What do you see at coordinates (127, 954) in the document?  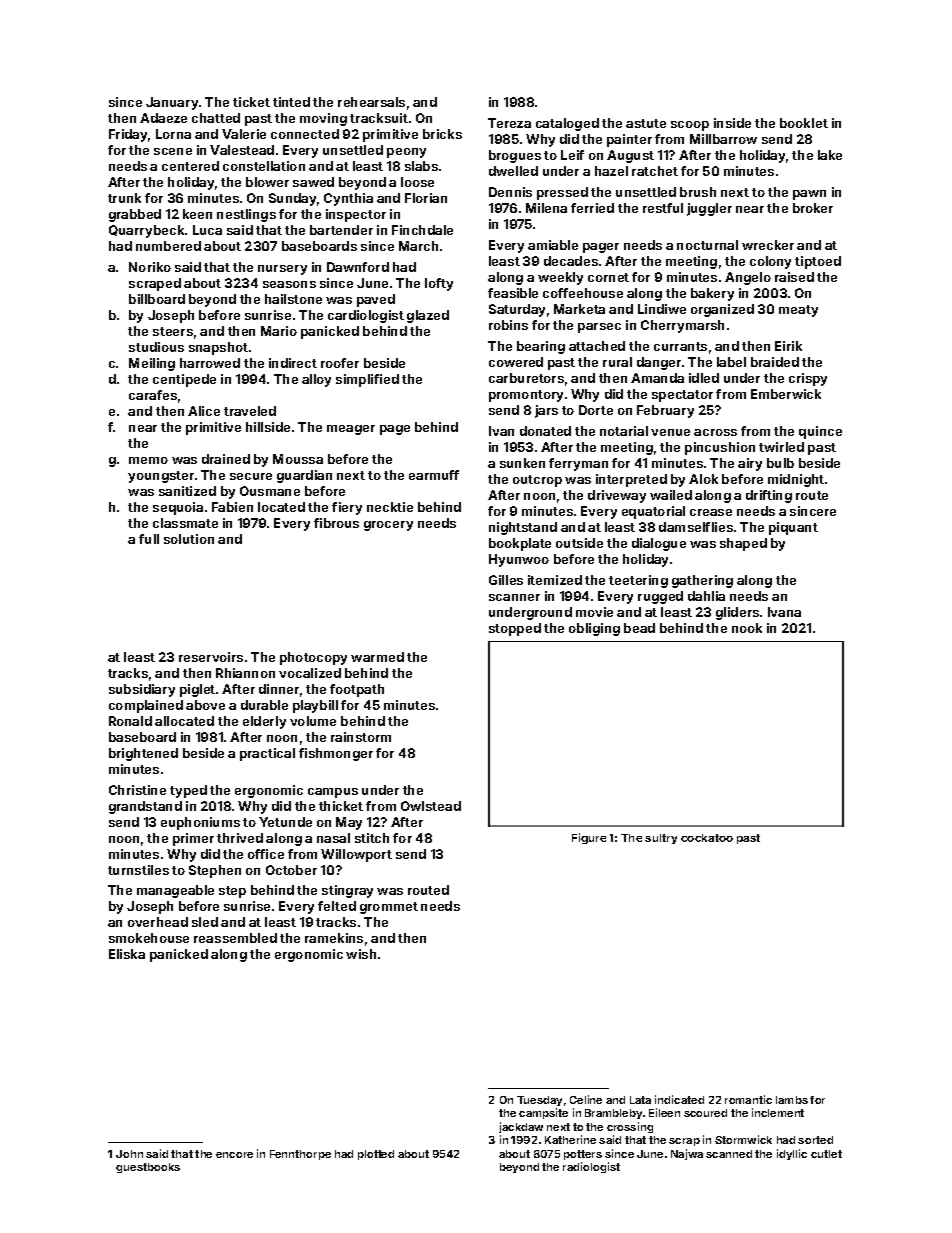 I see `Eliska` at bounding box center [127, 954].
